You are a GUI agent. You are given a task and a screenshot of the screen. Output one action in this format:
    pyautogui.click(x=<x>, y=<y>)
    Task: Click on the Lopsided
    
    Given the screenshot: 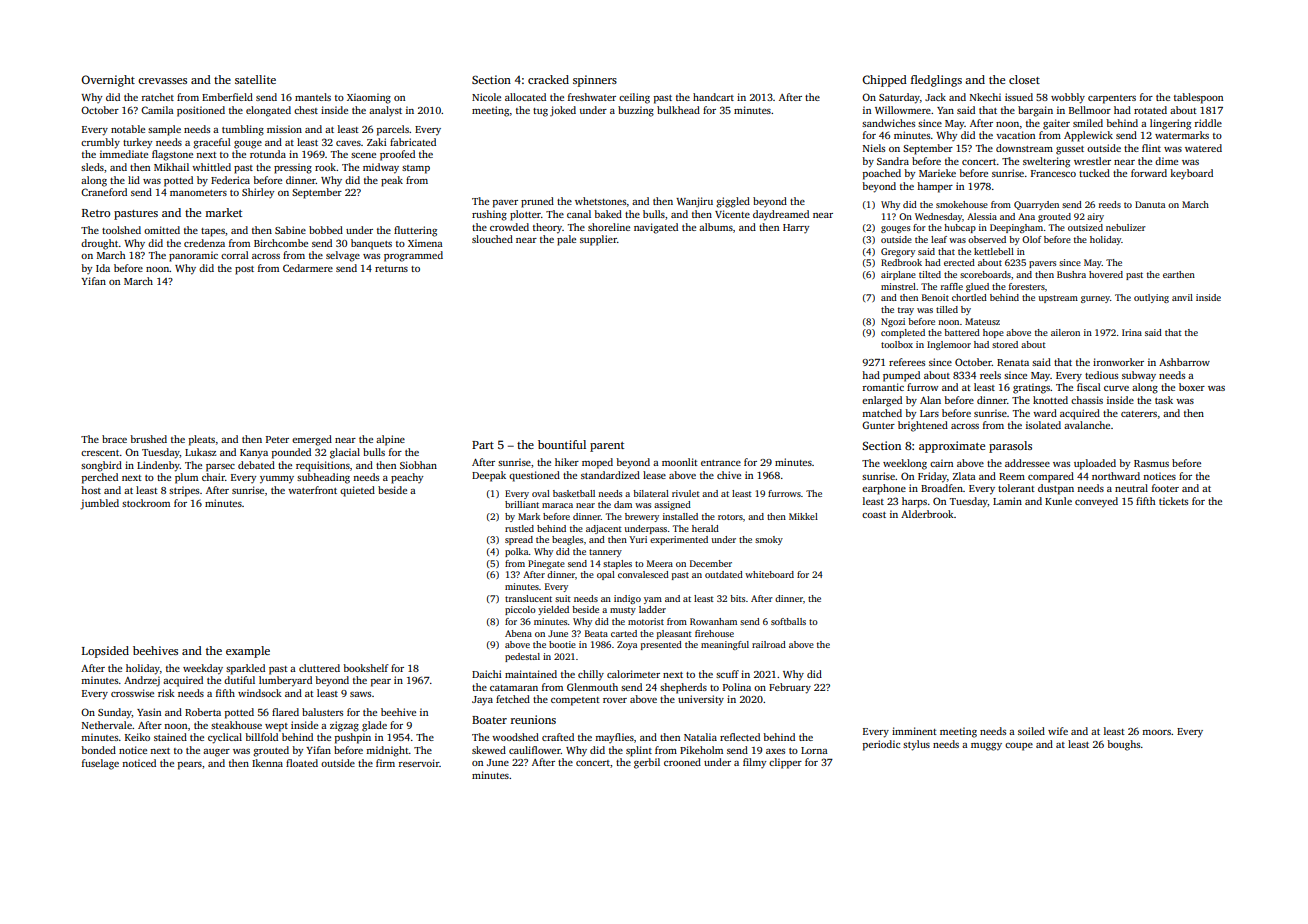 What is the action you would take?
    pyautogui.click(x=105, y=652)
